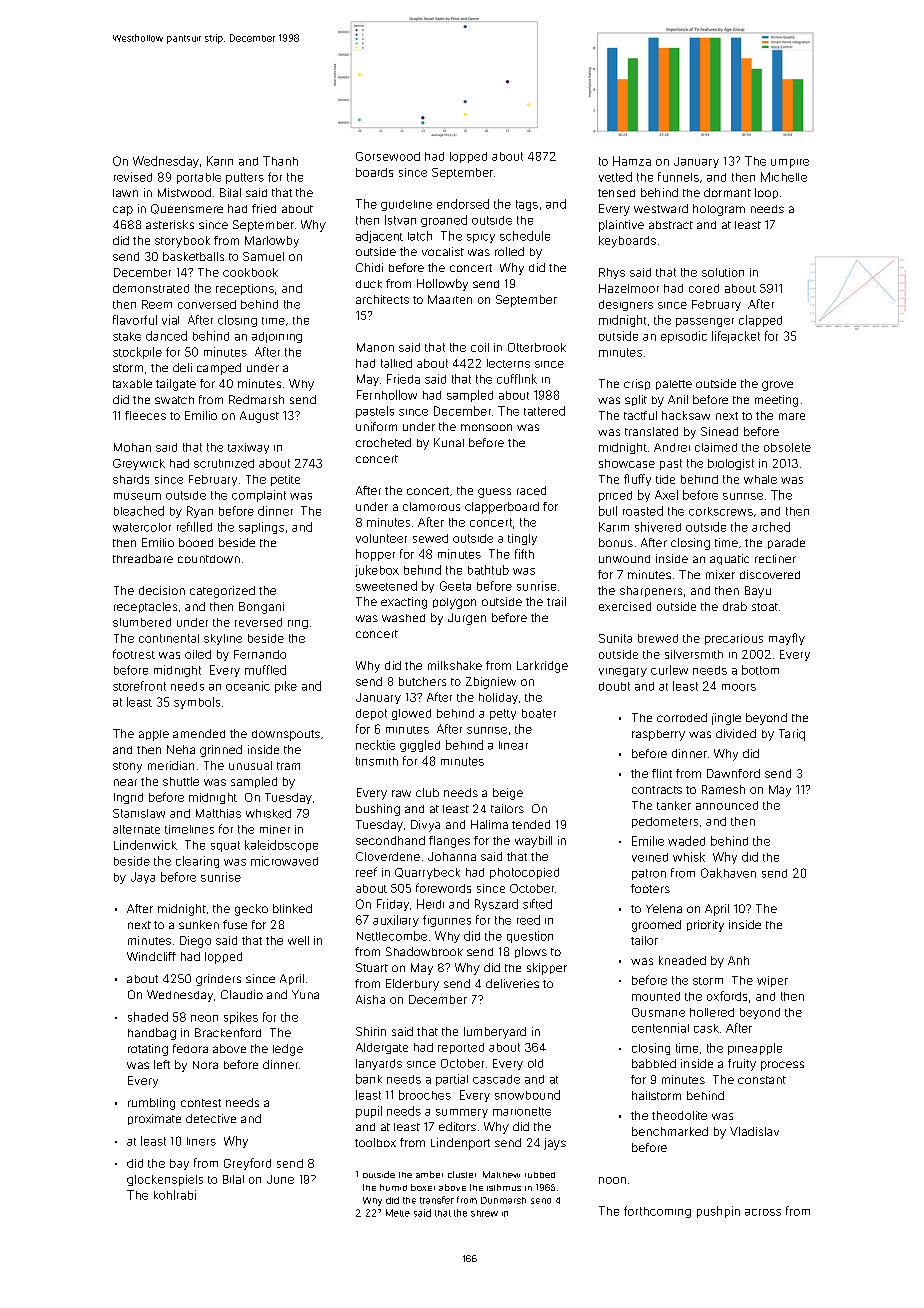 This screenshot has height=1308, width=924. What do you see at coordinates (632, 161) in the screenshot?
I see `Hamza` at bounding box center [632, 161].
